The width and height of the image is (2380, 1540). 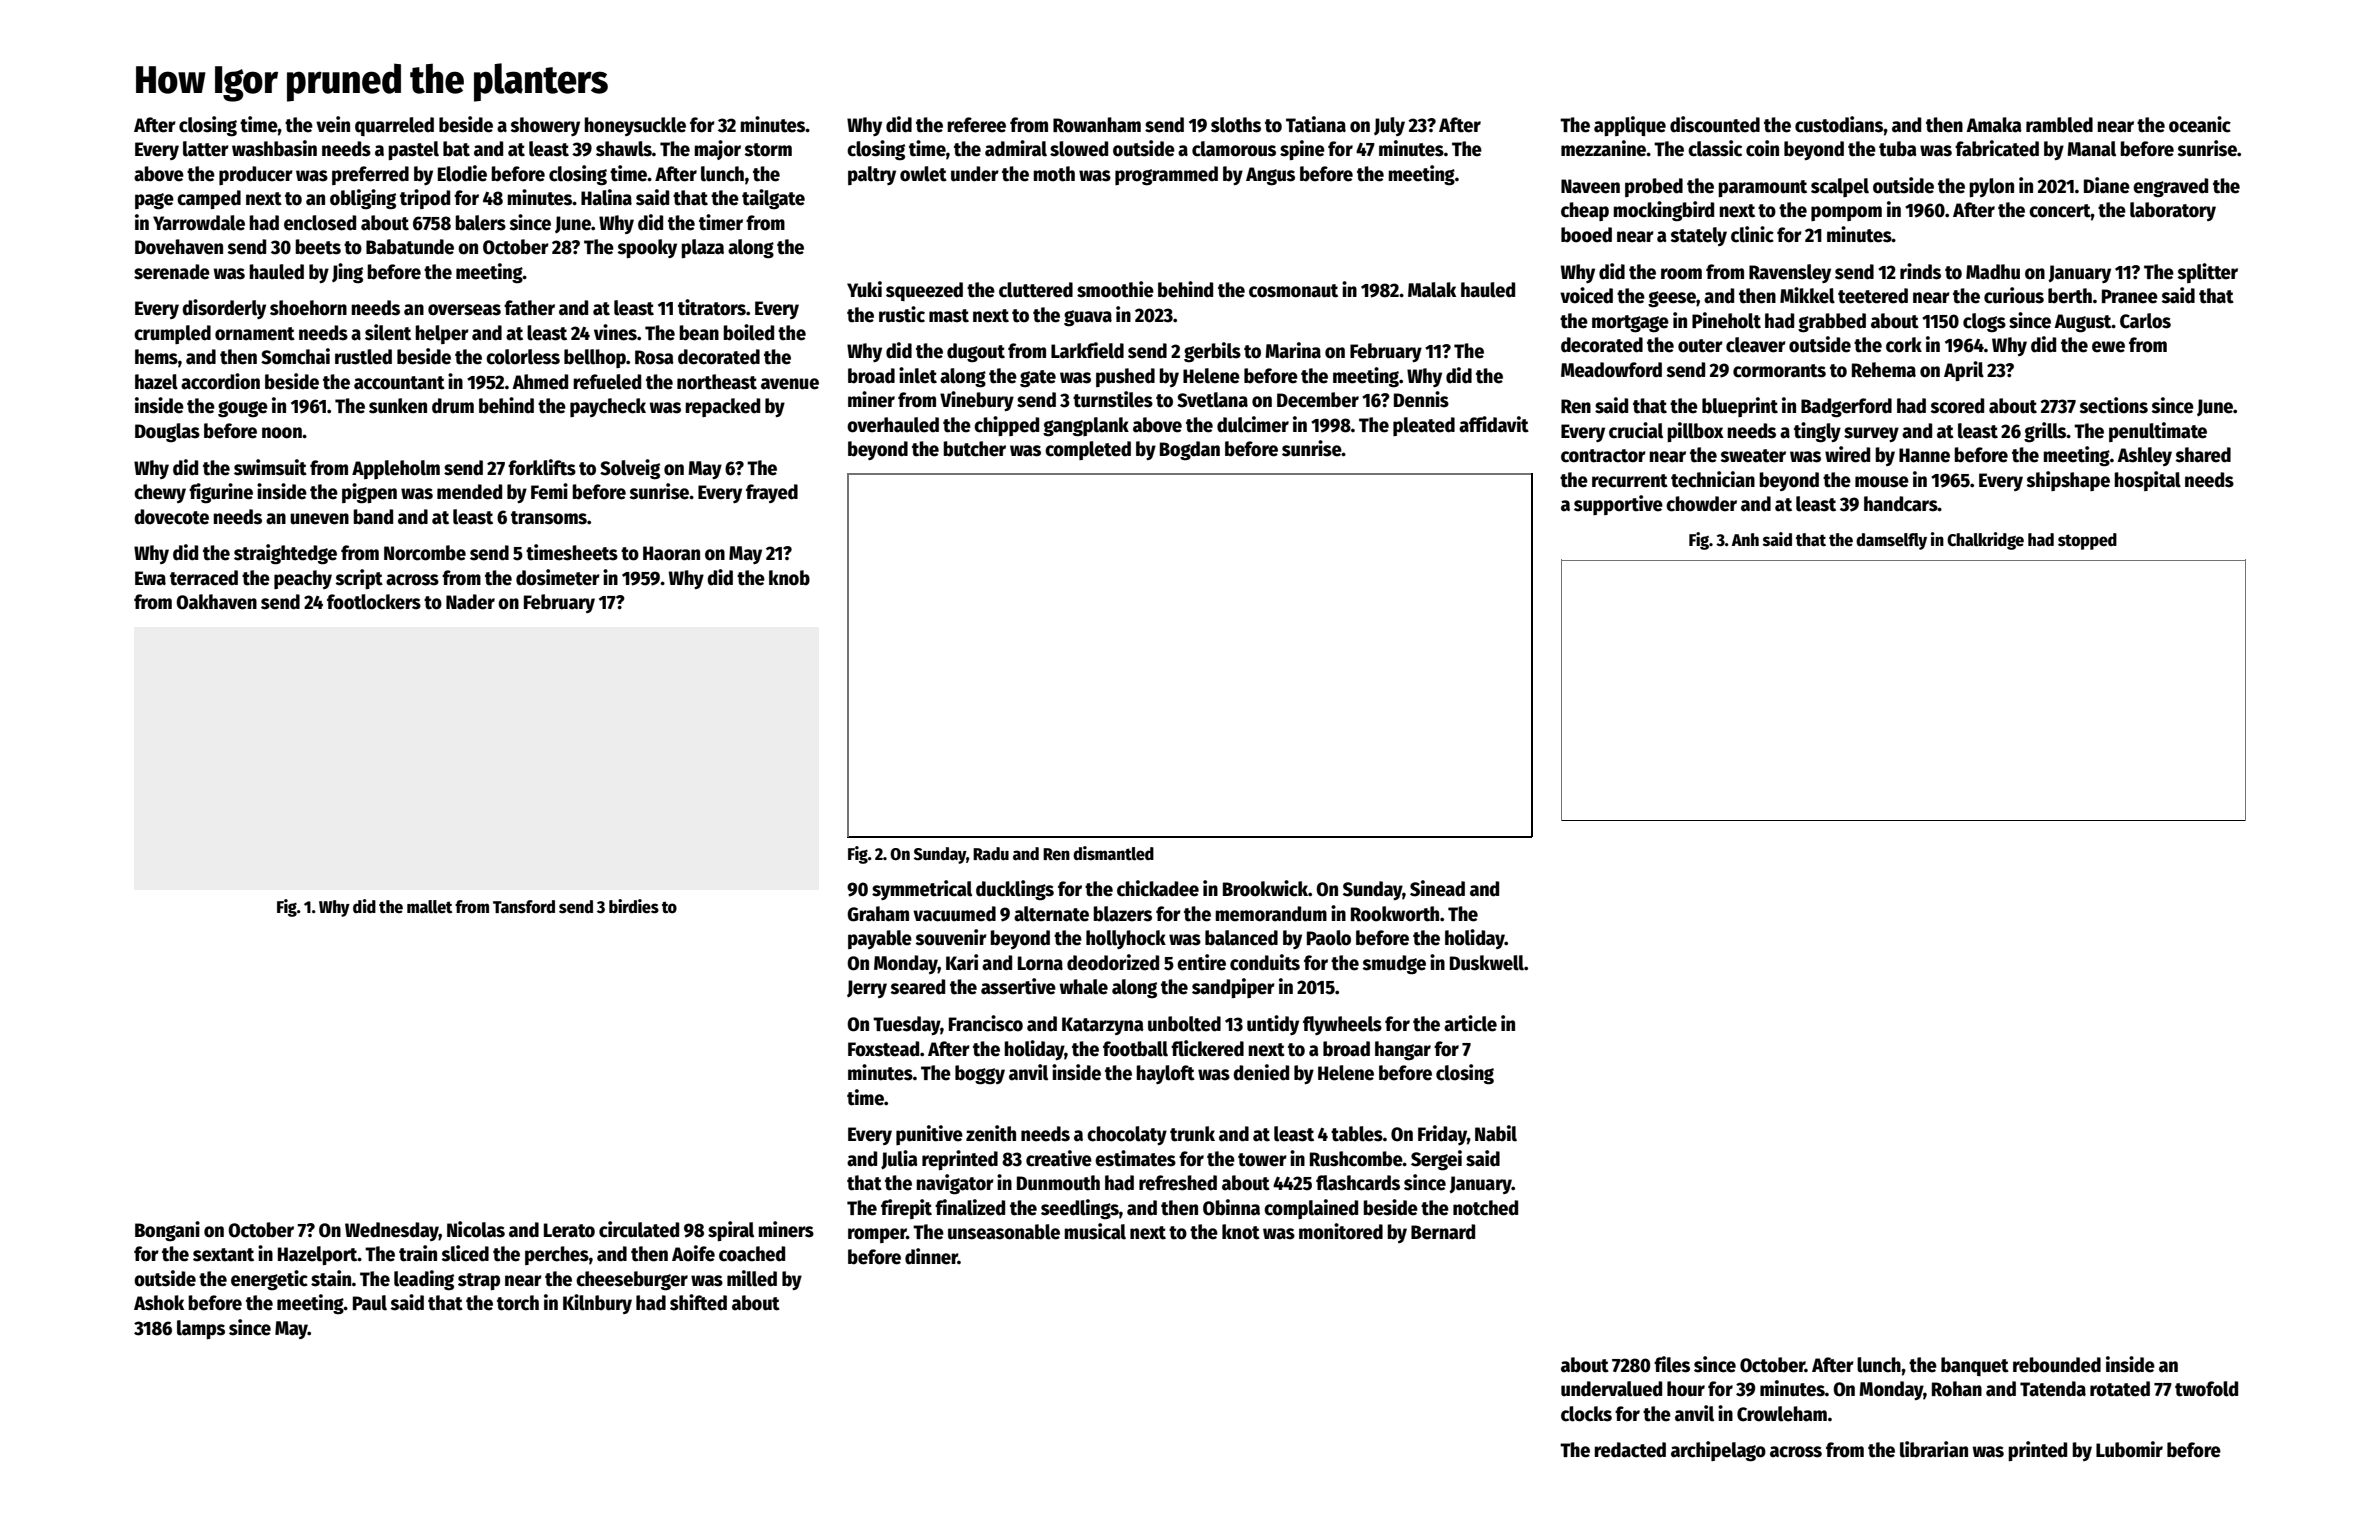 I want to click on pylon, so click(x=1991, y=187).
